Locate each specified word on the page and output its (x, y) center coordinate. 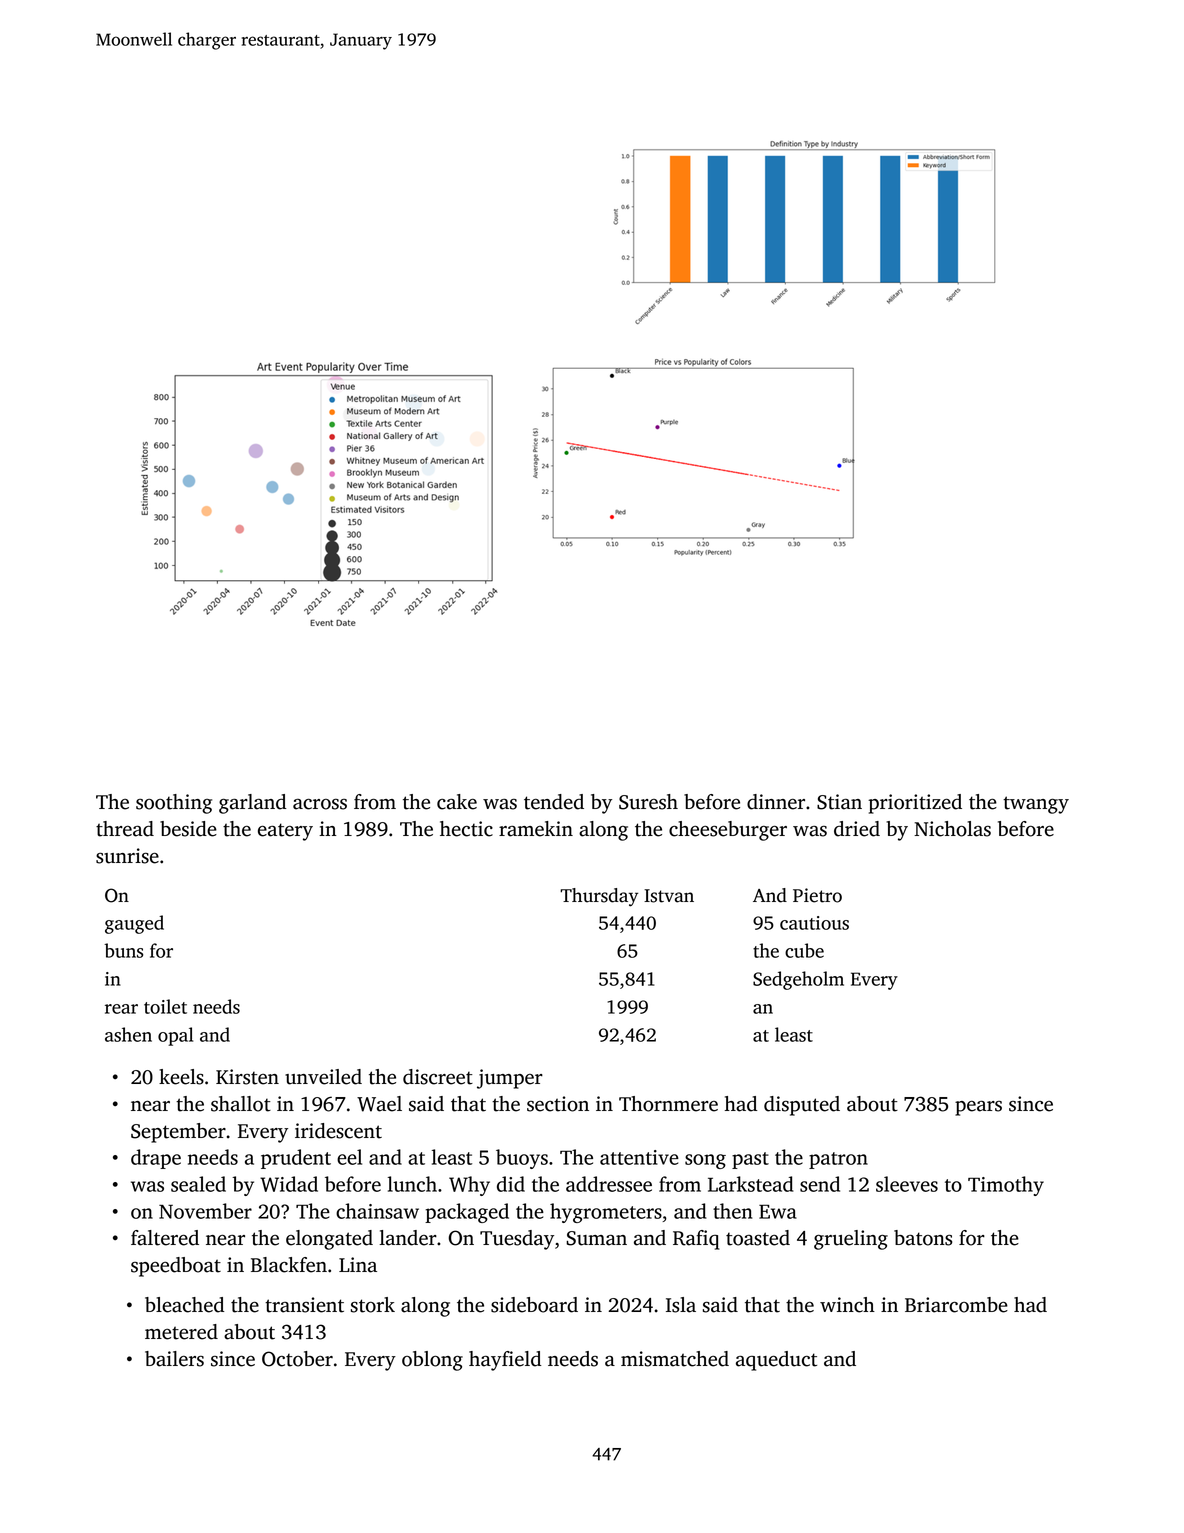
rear (121, 1009)
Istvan (669, 896)
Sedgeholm (798, 980)
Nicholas (952, 829)
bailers (174, 1359)
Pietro (817, 895)
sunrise (127, 856)
